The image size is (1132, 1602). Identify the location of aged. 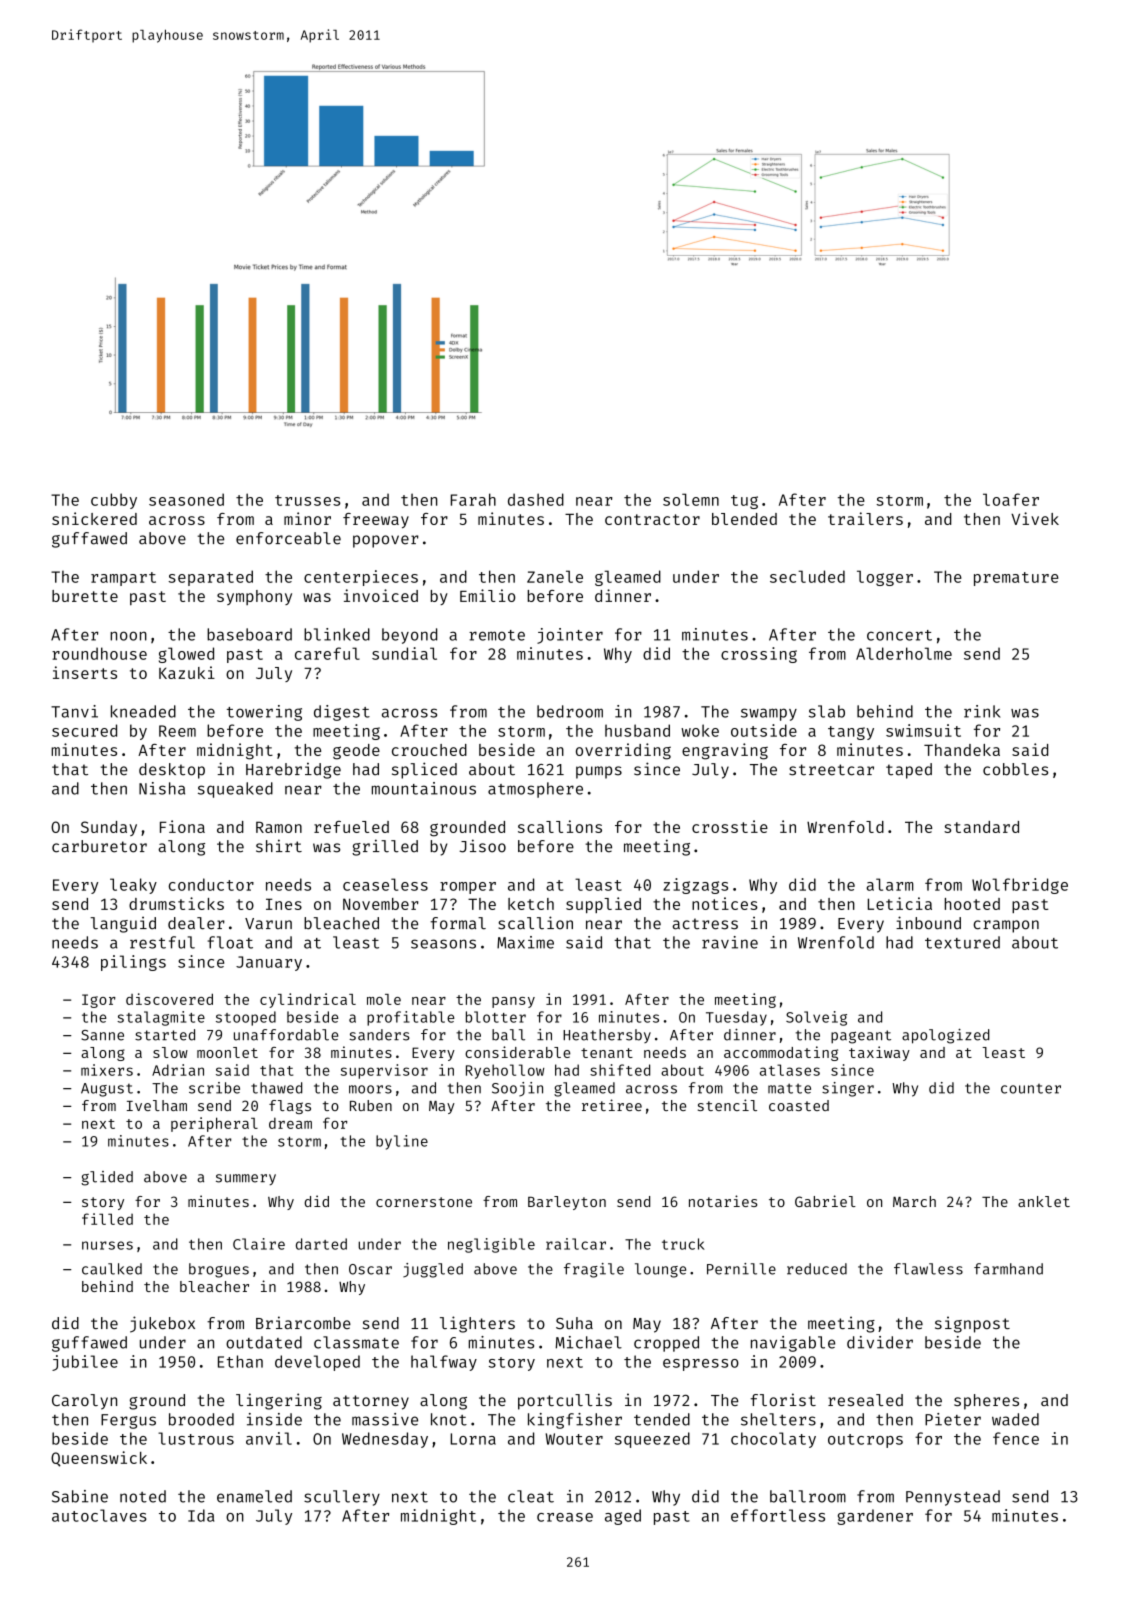
(623, 1517).
